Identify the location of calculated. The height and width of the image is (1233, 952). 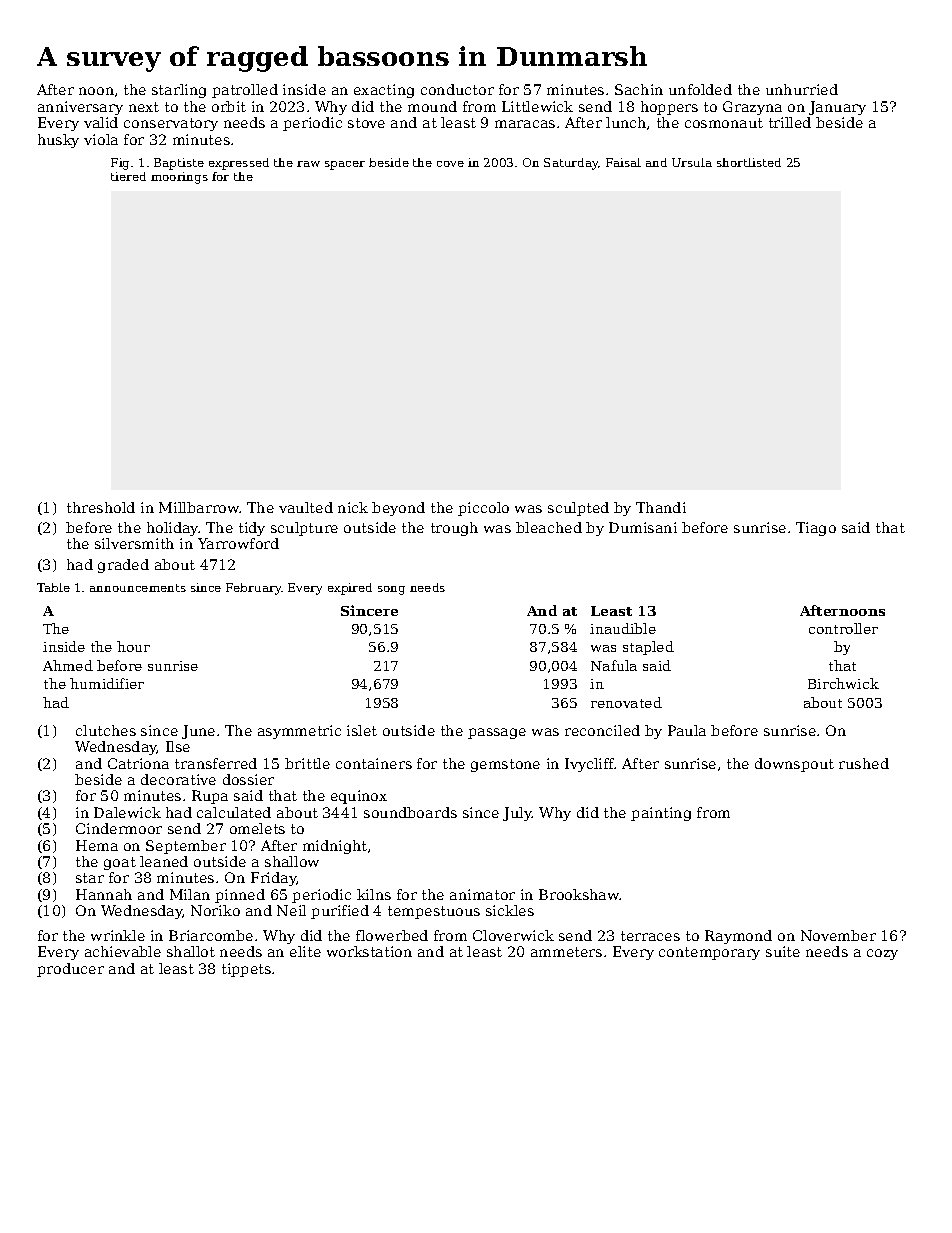
(234, 812).
